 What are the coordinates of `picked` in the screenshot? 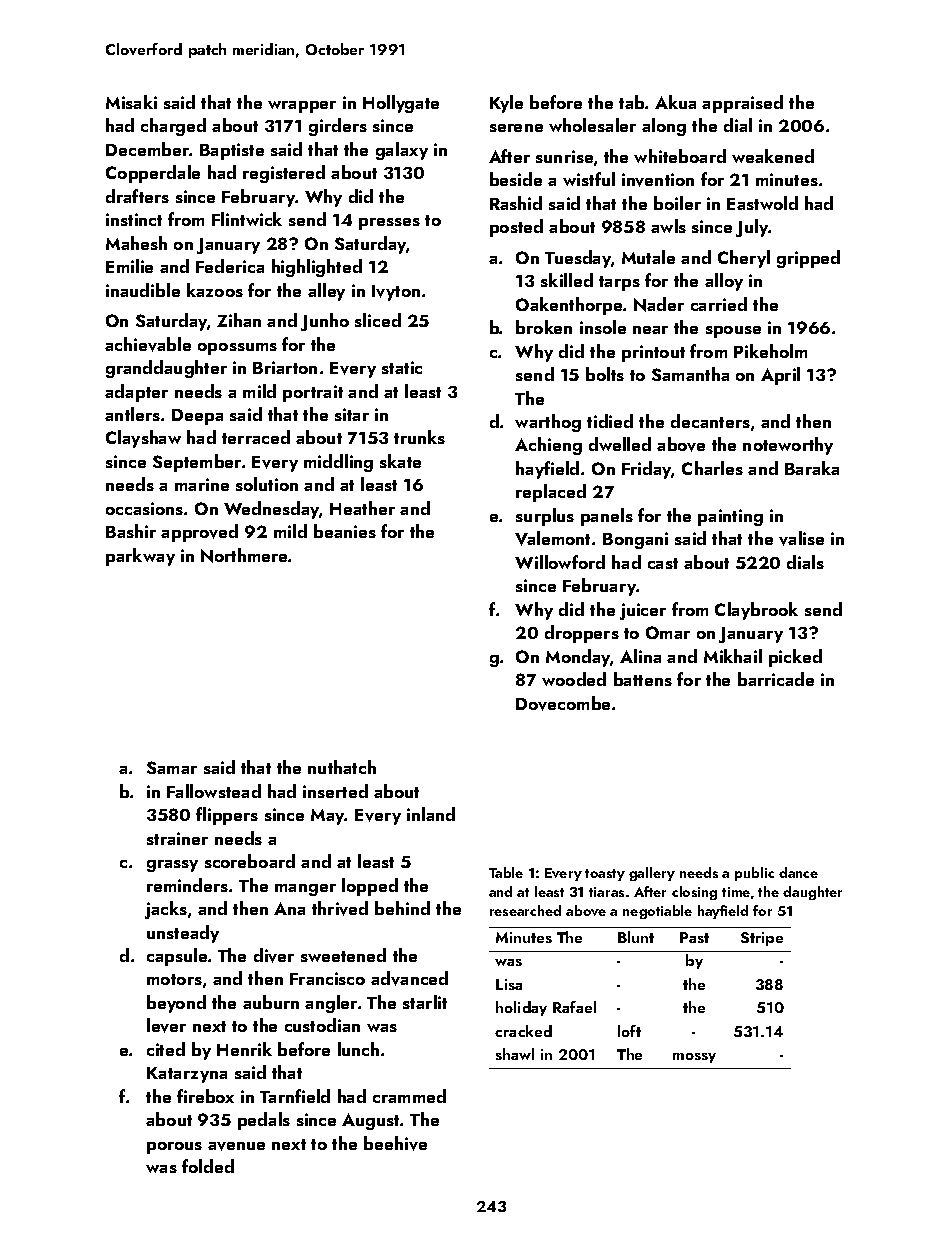 It's located at (795, 658).
